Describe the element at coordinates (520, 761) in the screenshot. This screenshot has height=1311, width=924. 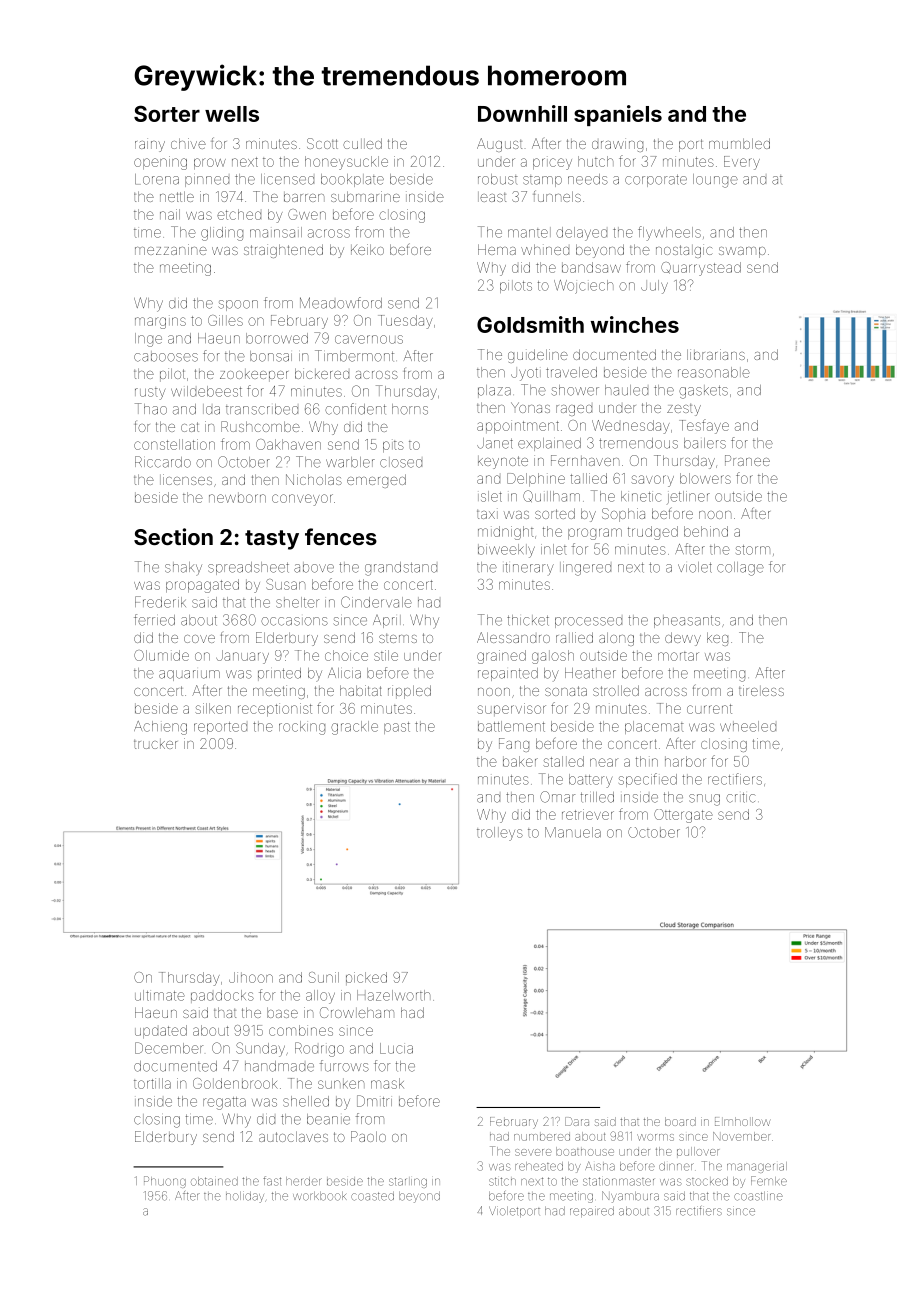
I see `baker` at that location.
